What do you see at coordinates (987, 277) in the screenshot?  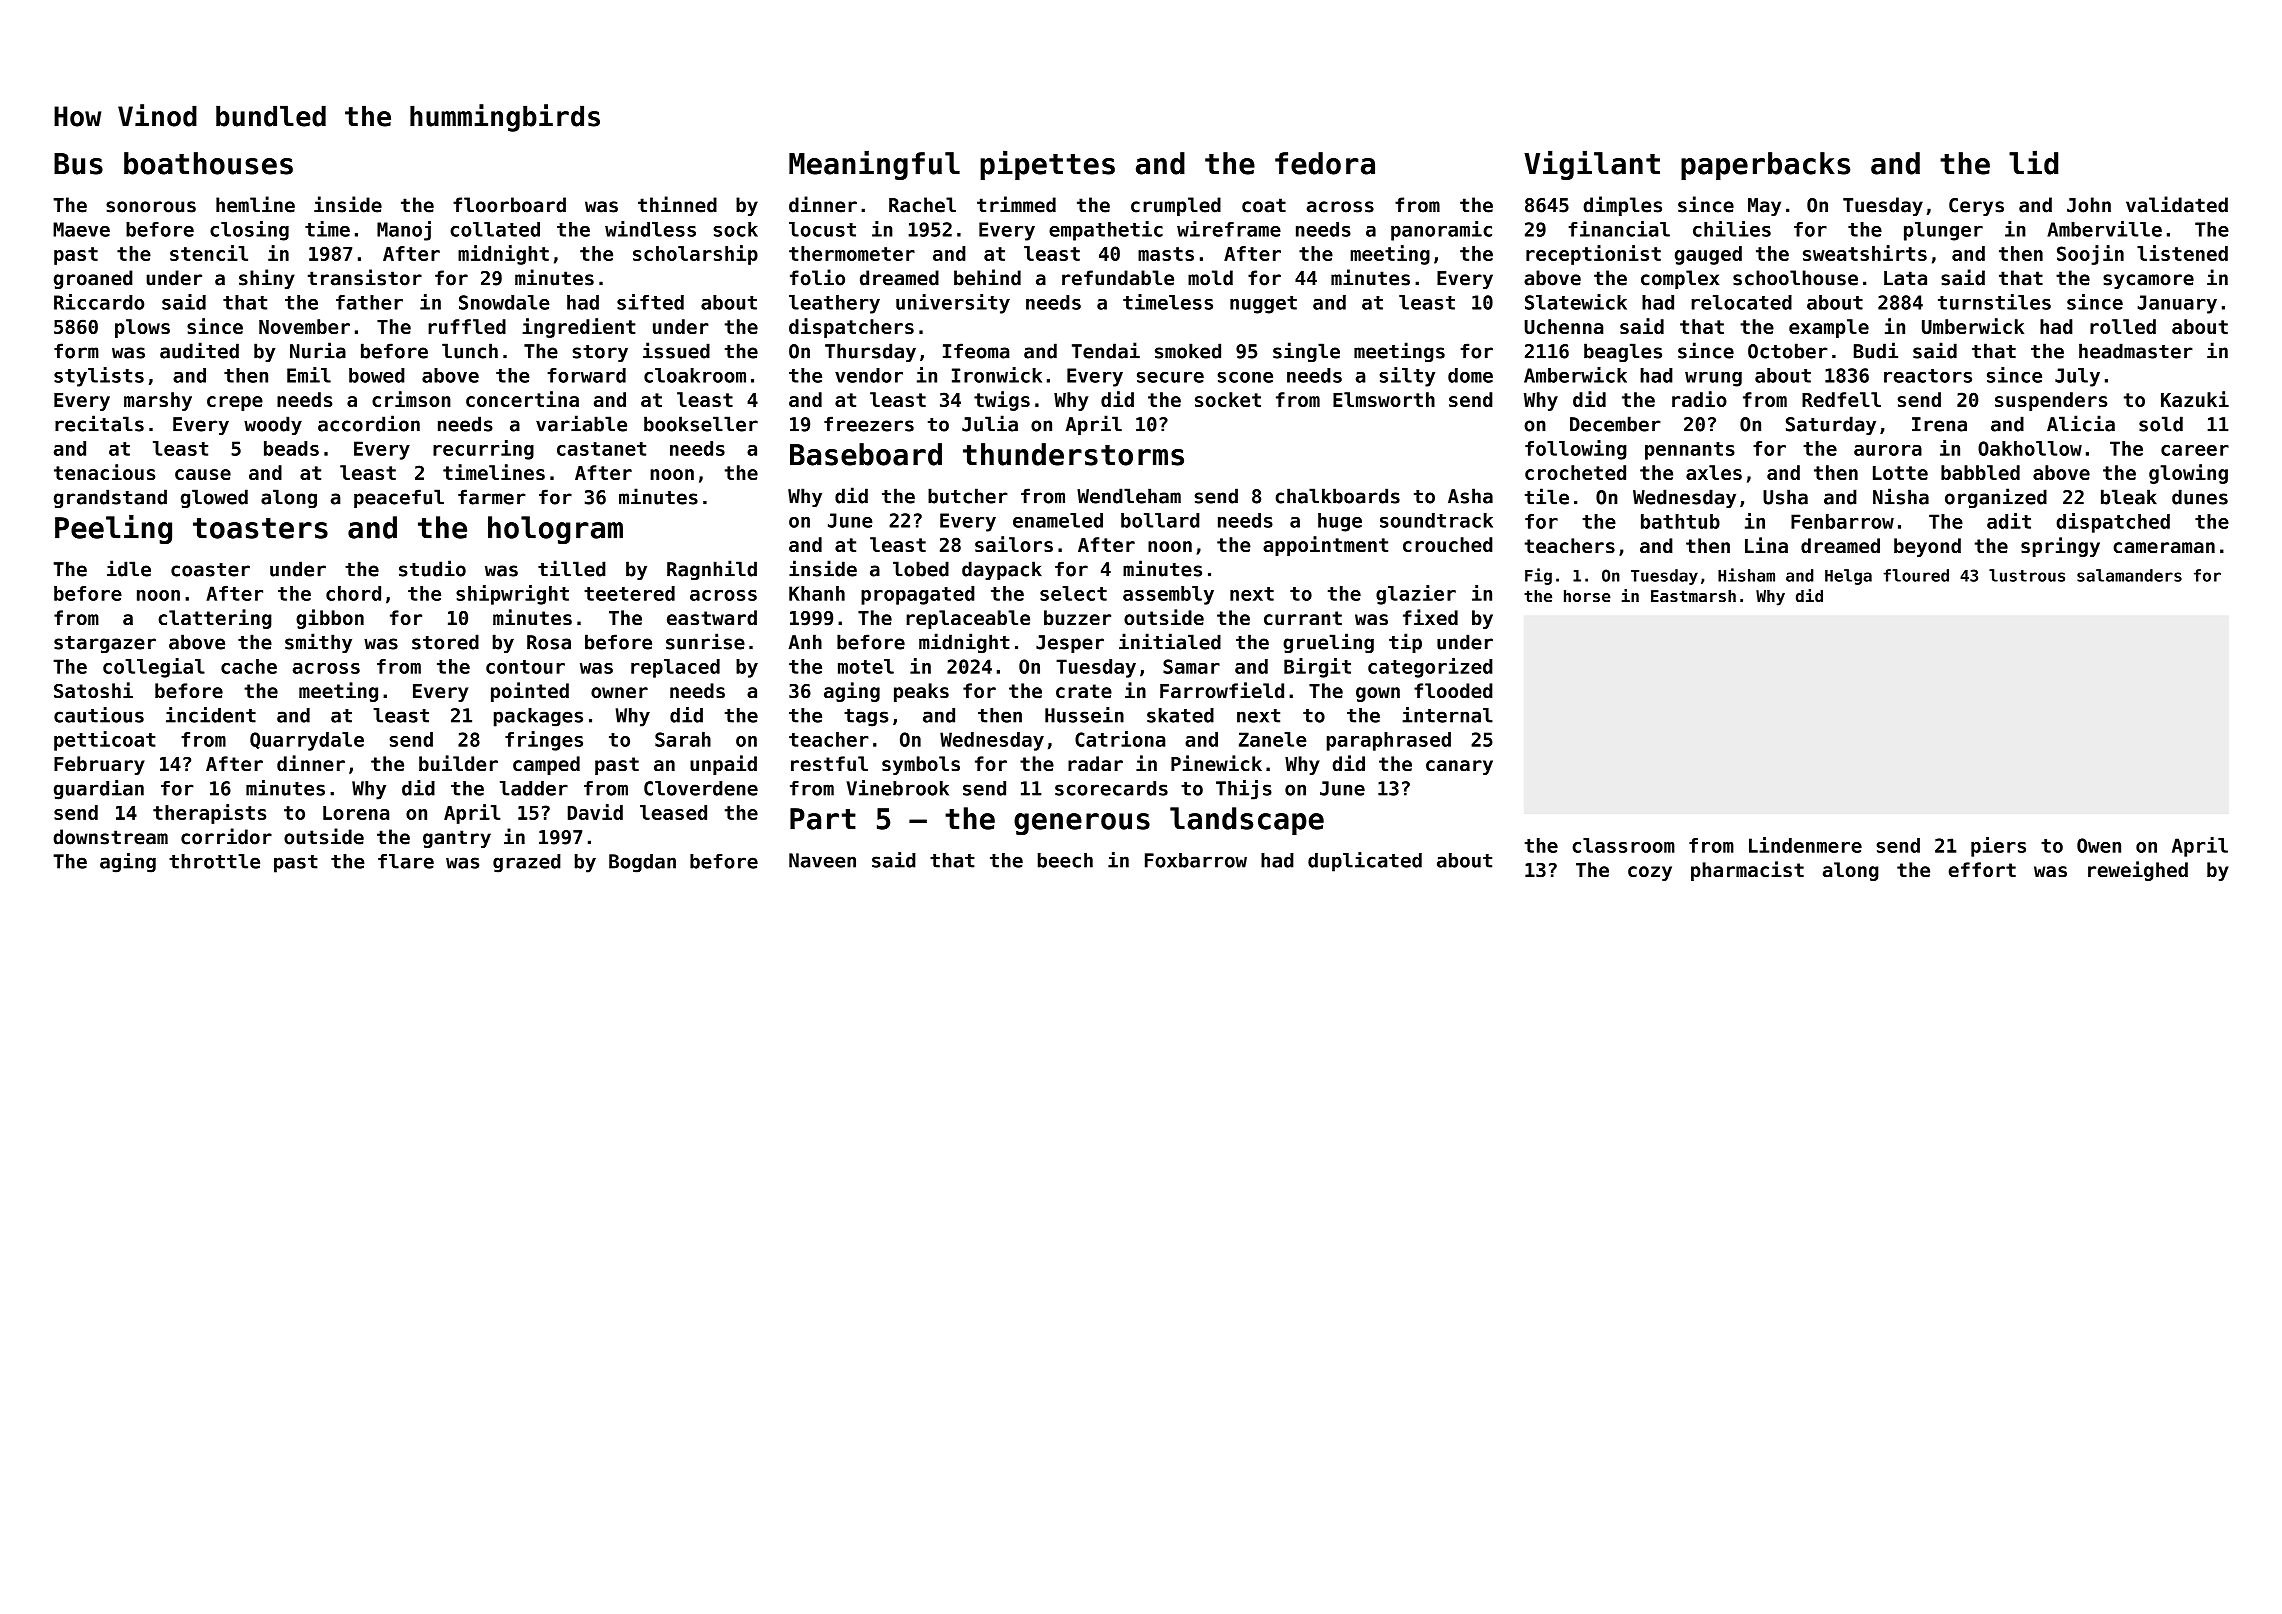 I see `behind` at bounding box center [987, 277].
